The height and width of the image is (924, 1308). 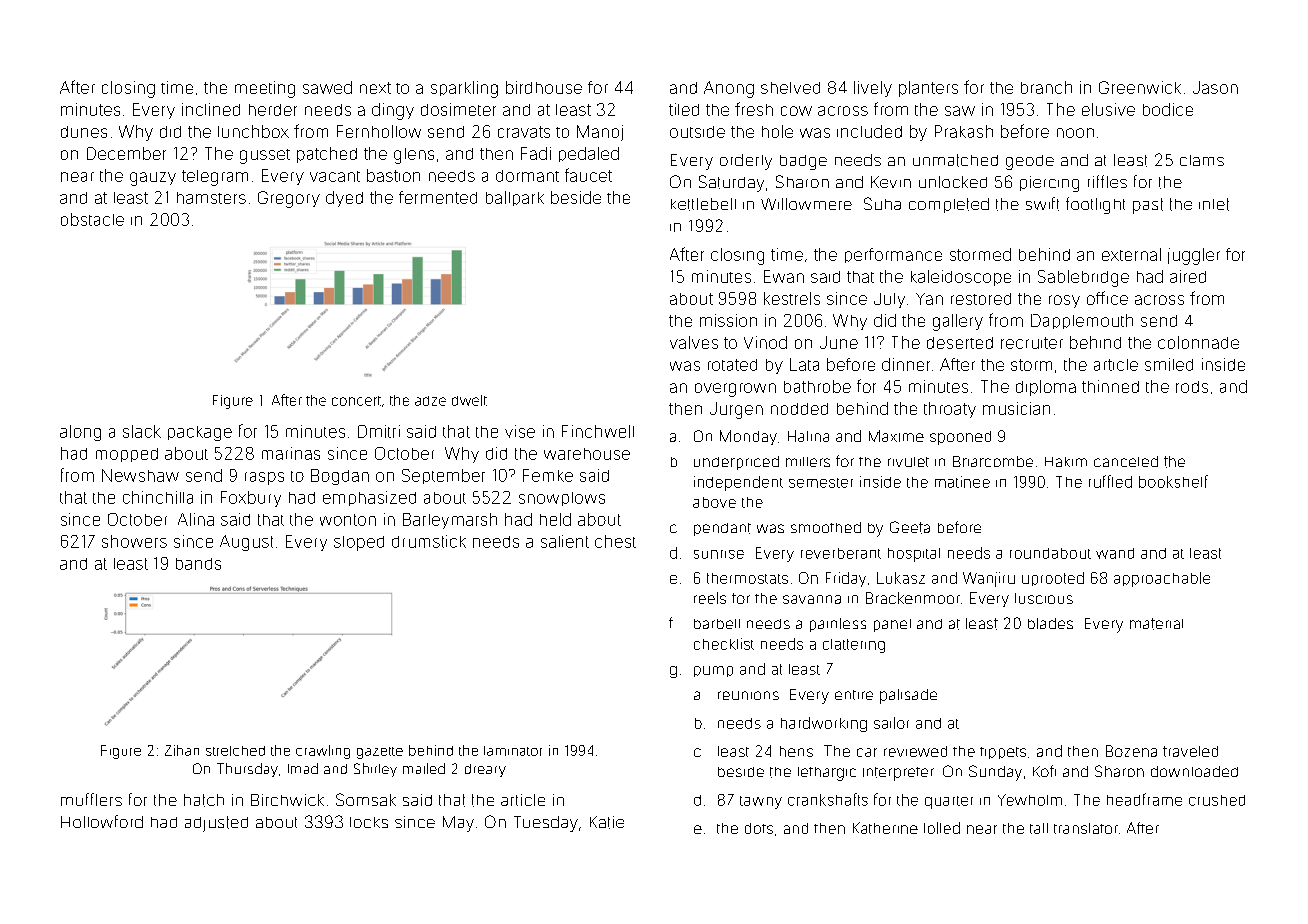 I want to click on reverberant, so click(x=841, y=553).
